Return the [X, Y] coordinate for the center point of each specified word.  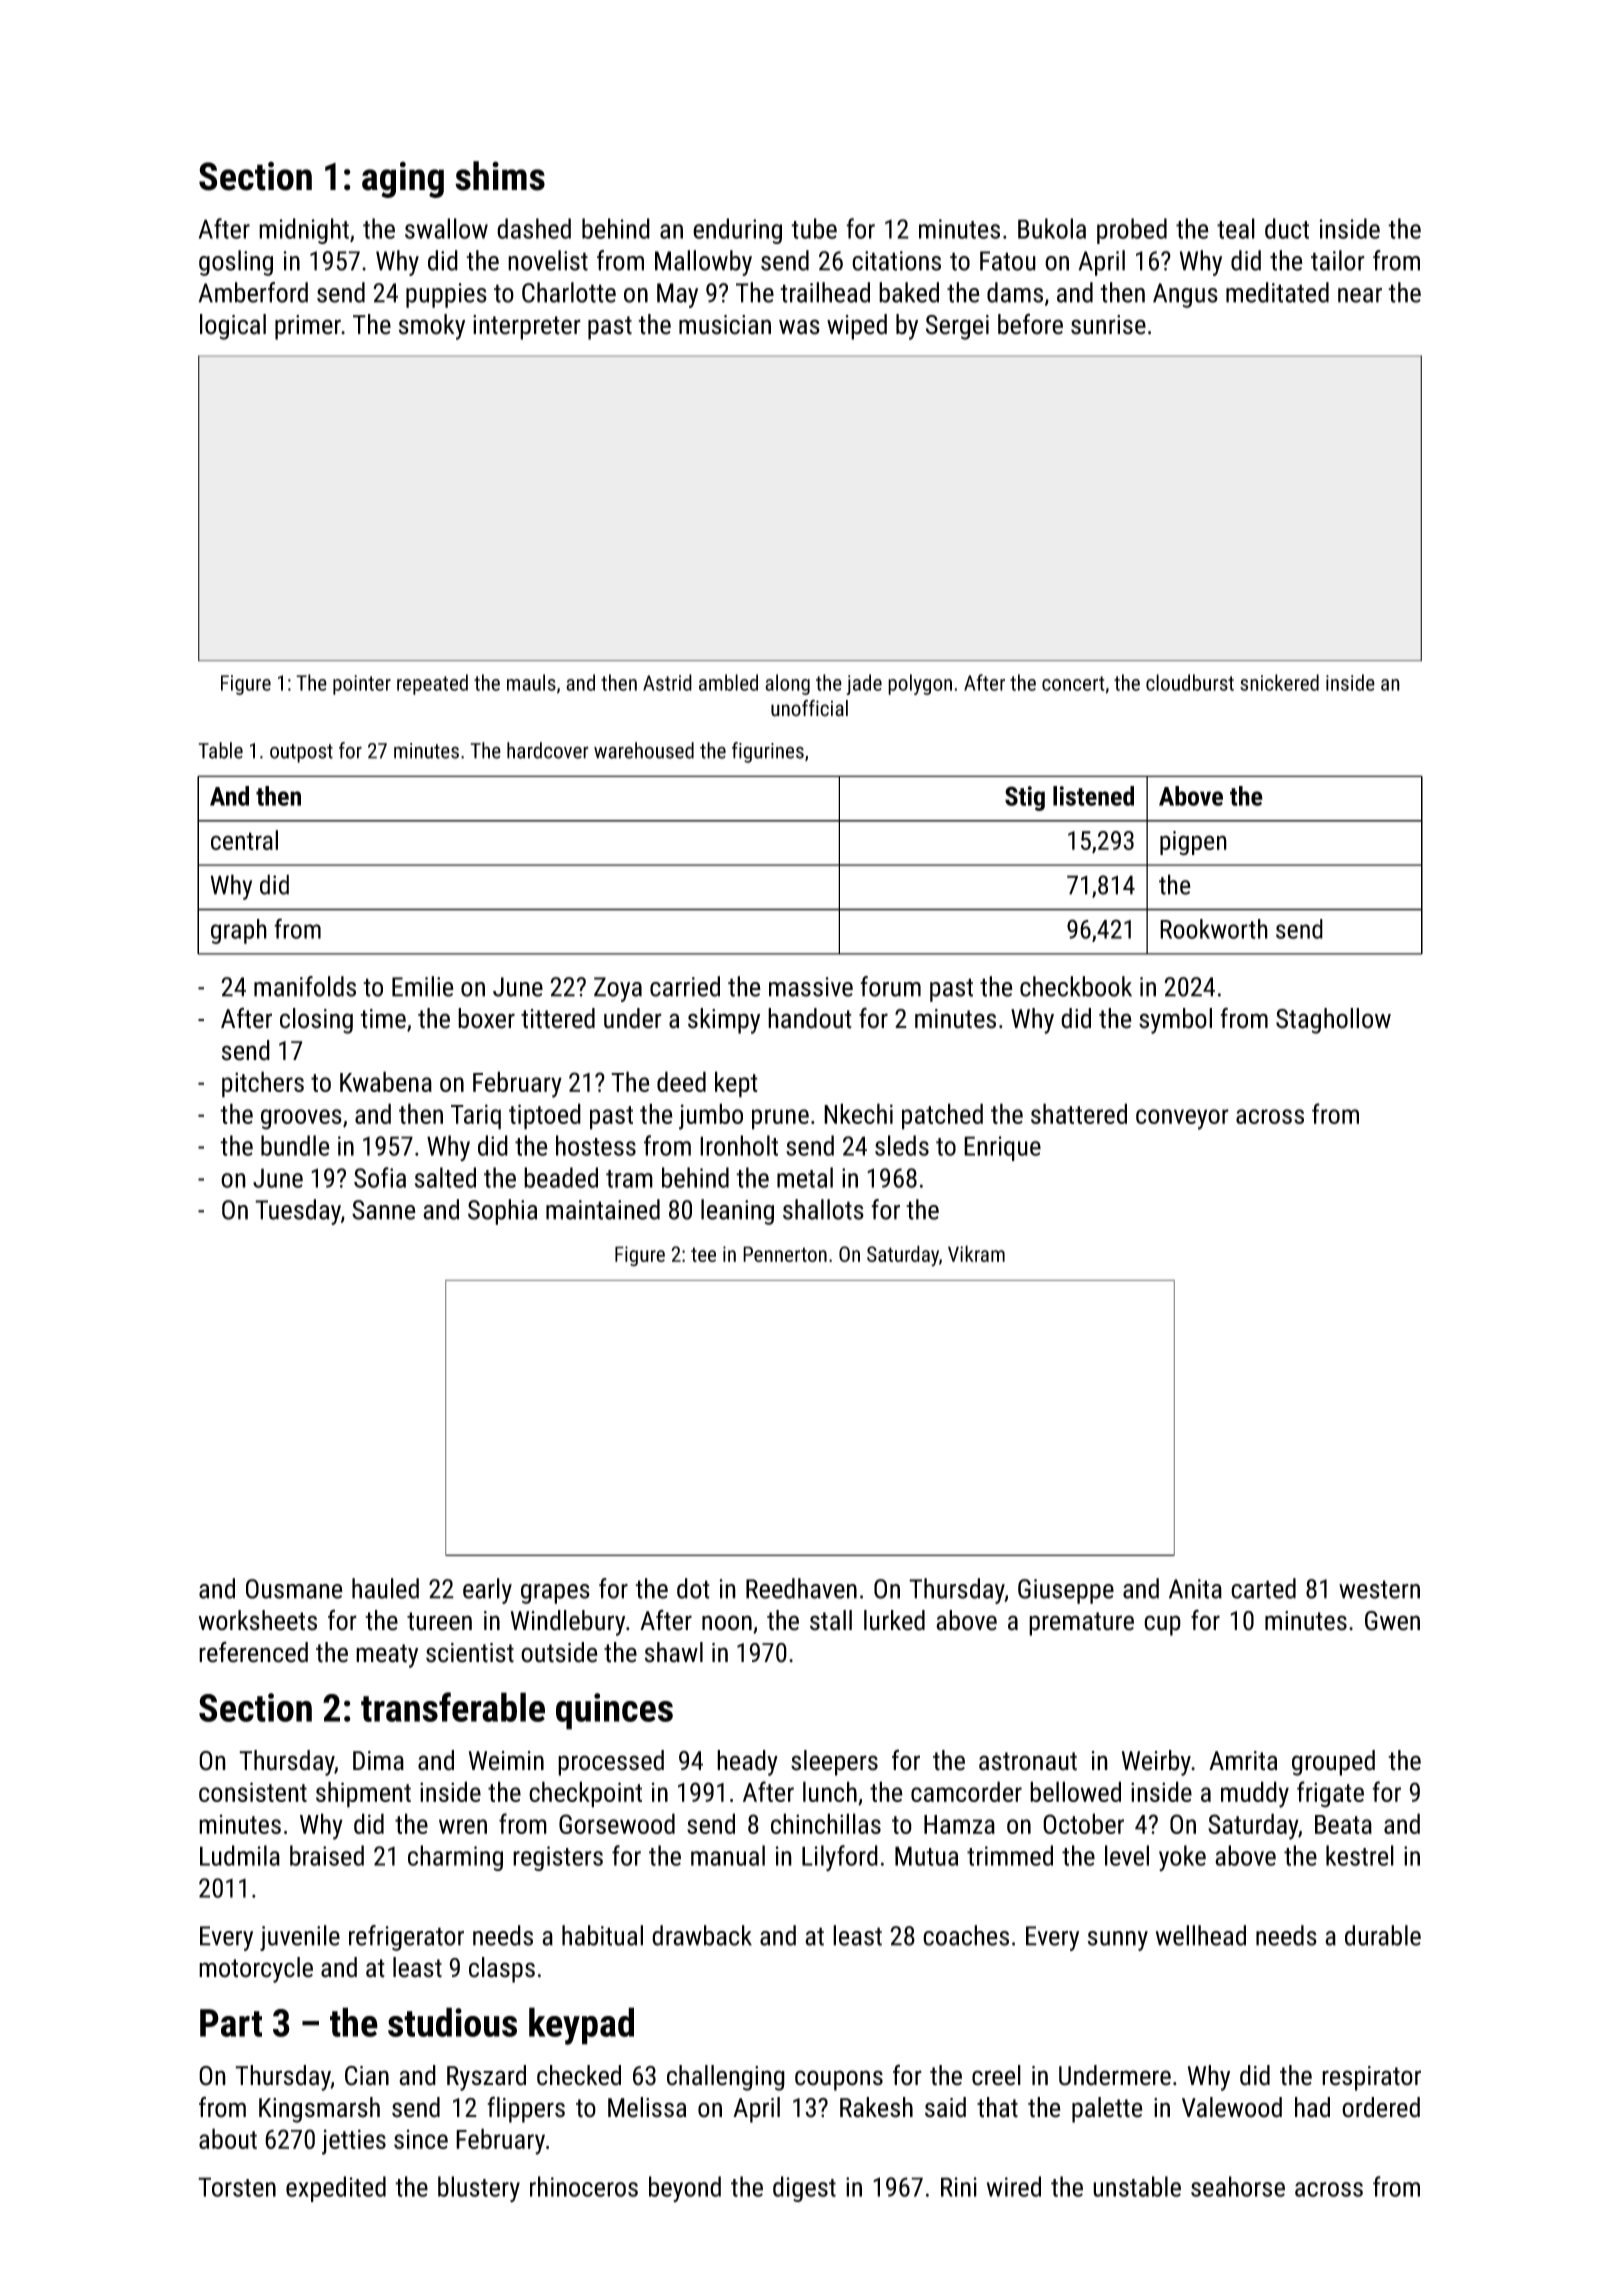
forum [890, 986]
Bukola [1052, 228]
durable [1383, 1935]
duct [1287, 228]
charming [455, 1858]
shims [500, 176]
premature [1081, 1624]
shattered [1079, 1113]
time [383, 1019]
